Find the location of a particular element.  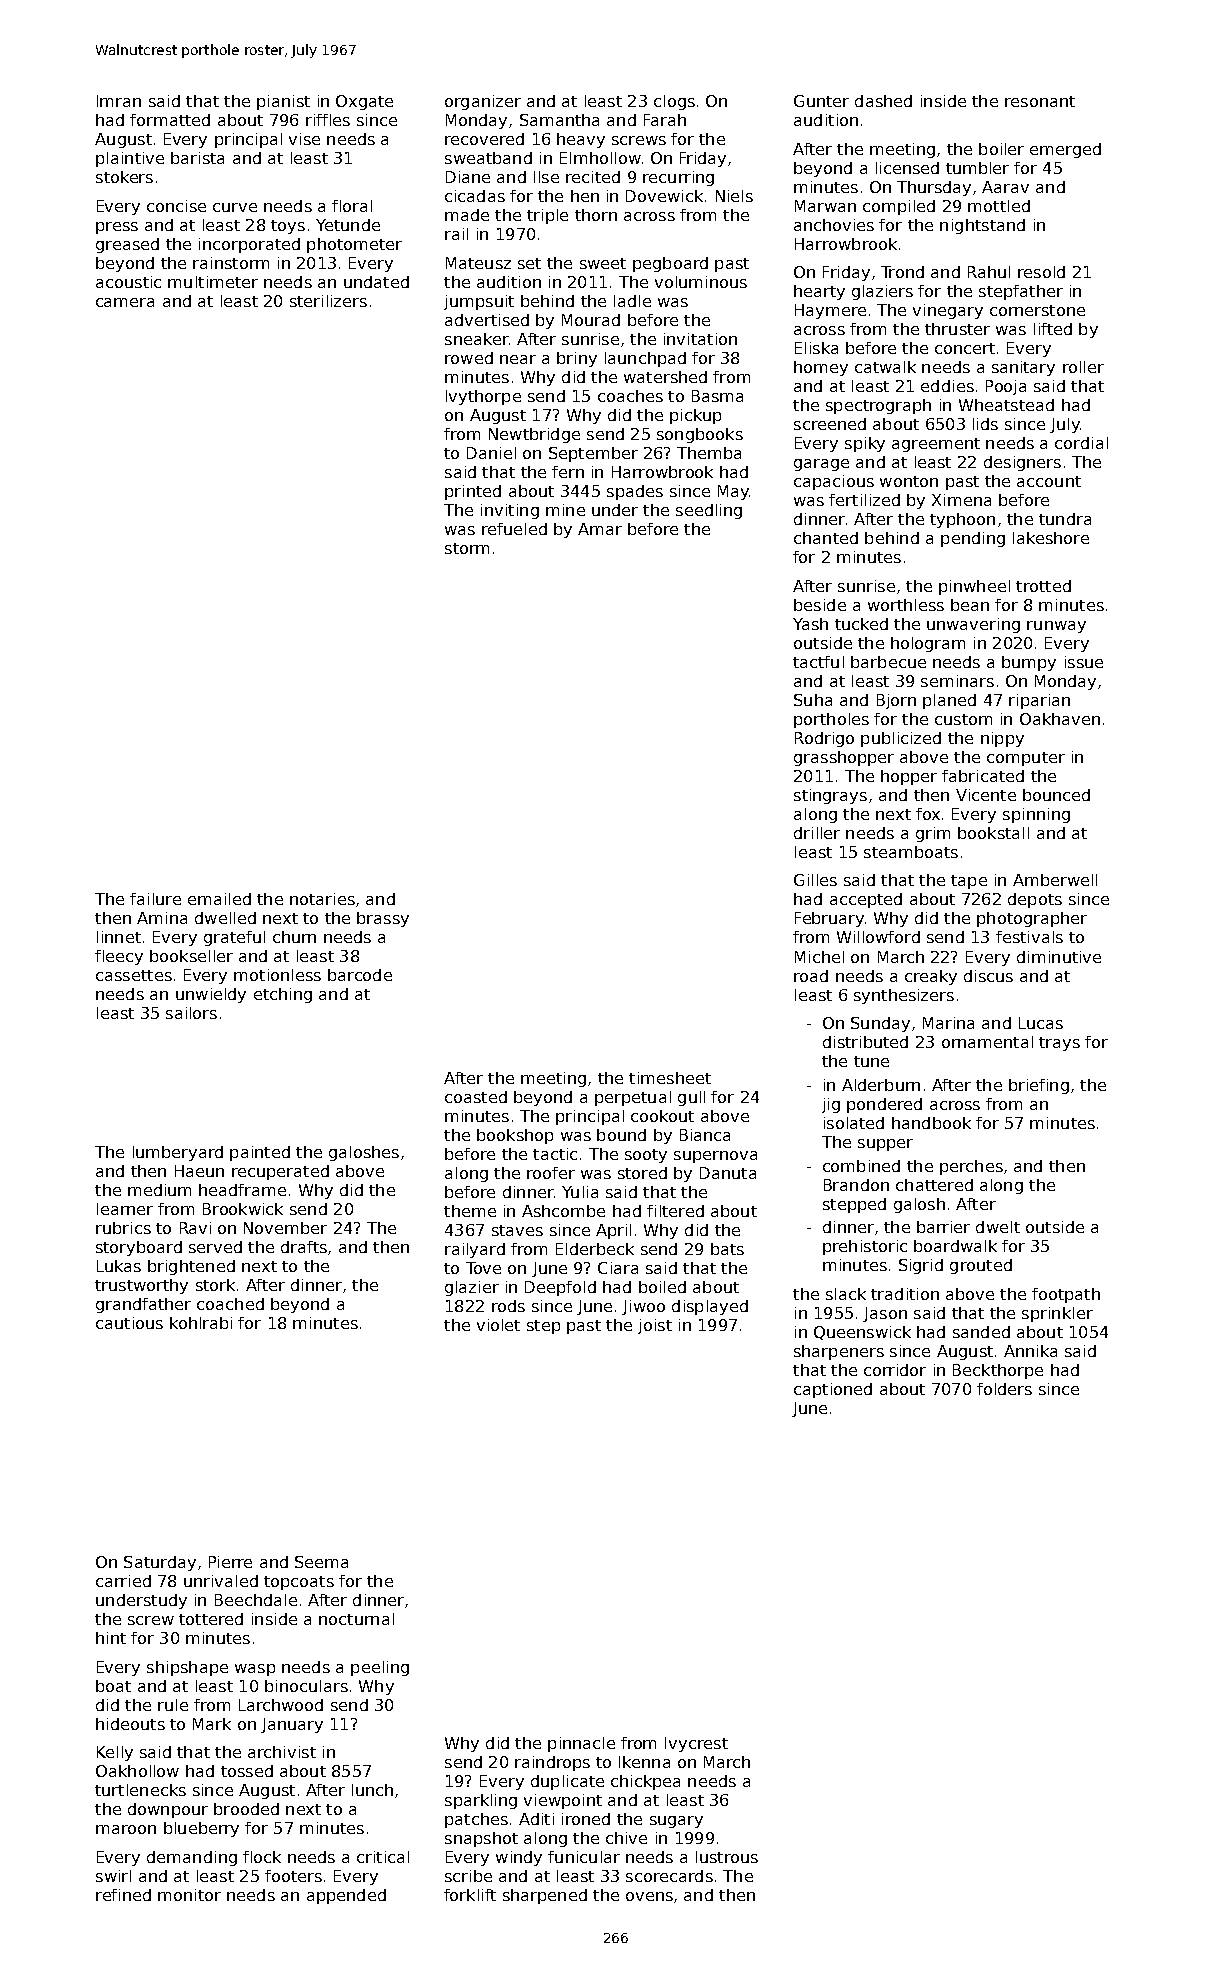

dashed is located at coordinates (883, 101).
